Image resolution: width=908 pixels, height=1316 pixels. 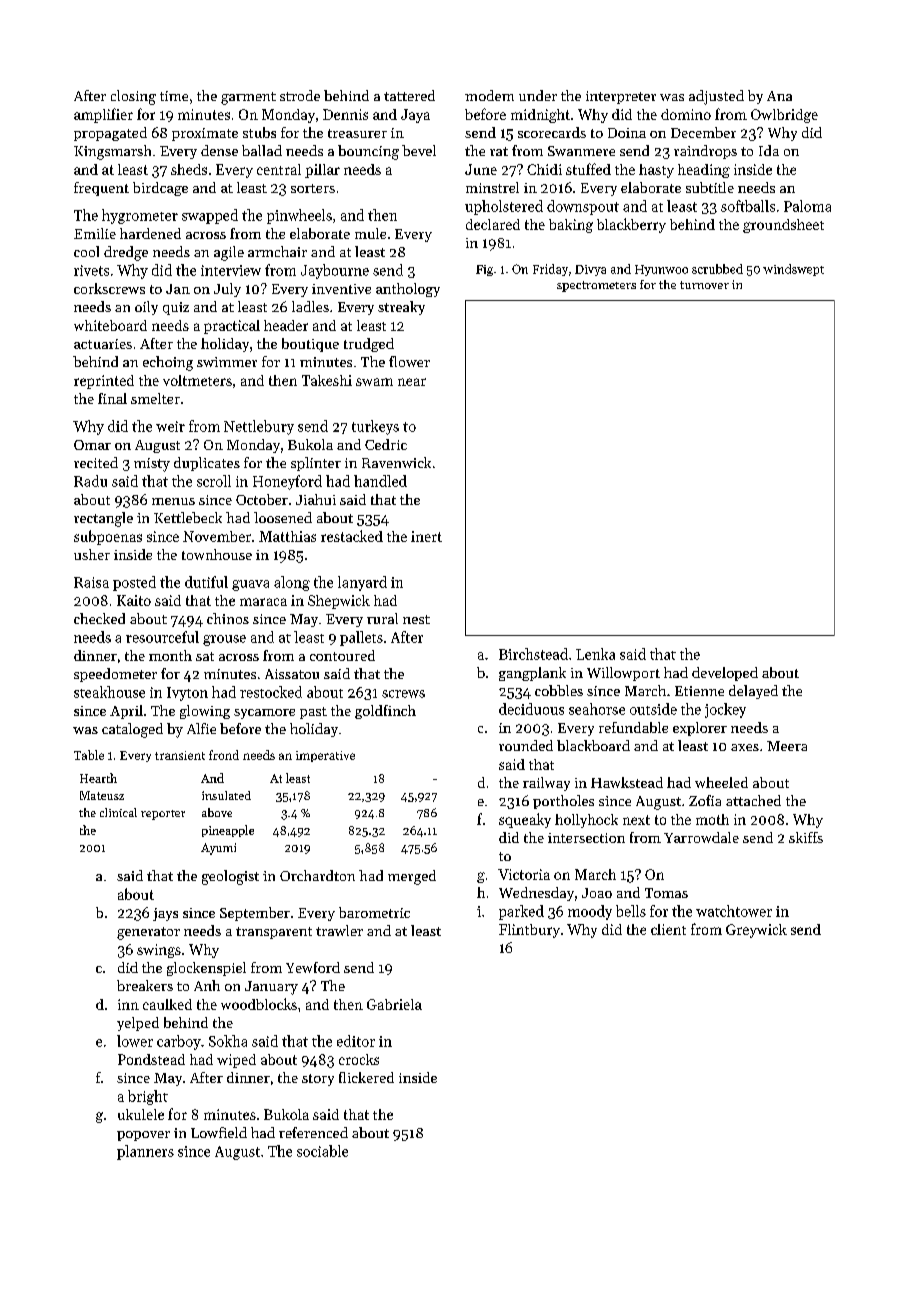 I want to click on planners, so click(x=145, y=1152).
